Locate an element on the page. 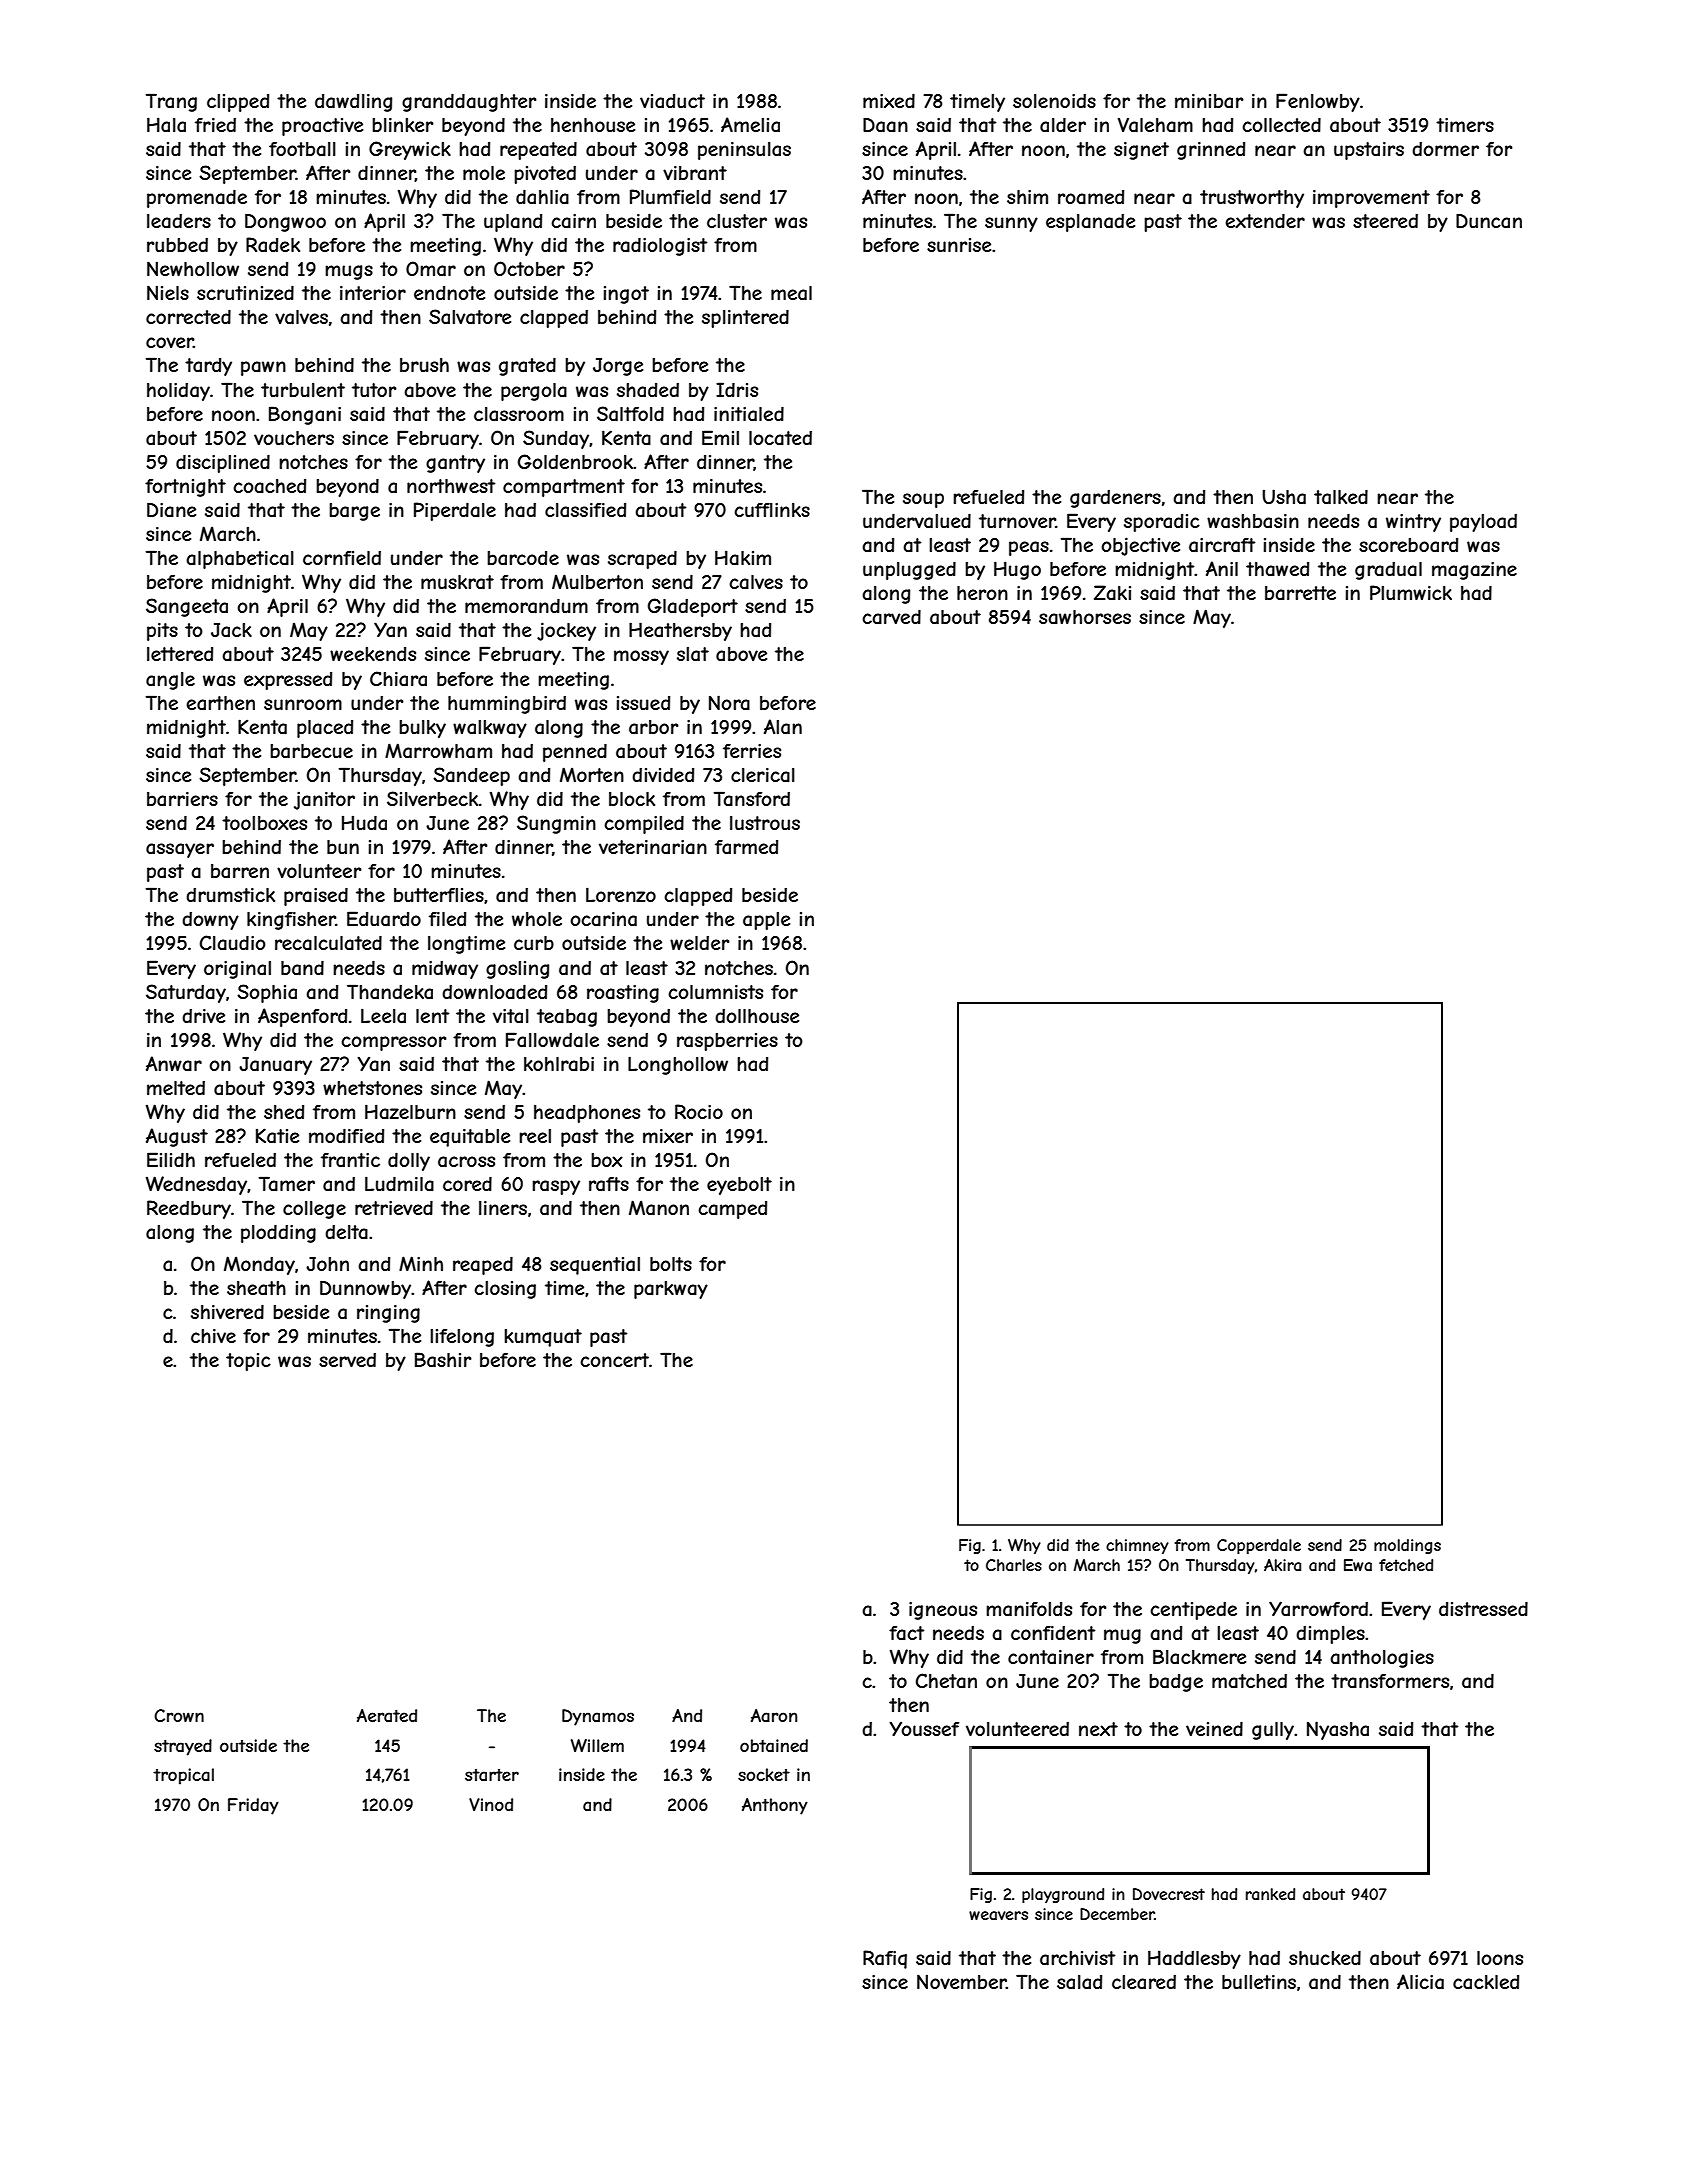  Duncan is located at coordinates (1489, 221).
